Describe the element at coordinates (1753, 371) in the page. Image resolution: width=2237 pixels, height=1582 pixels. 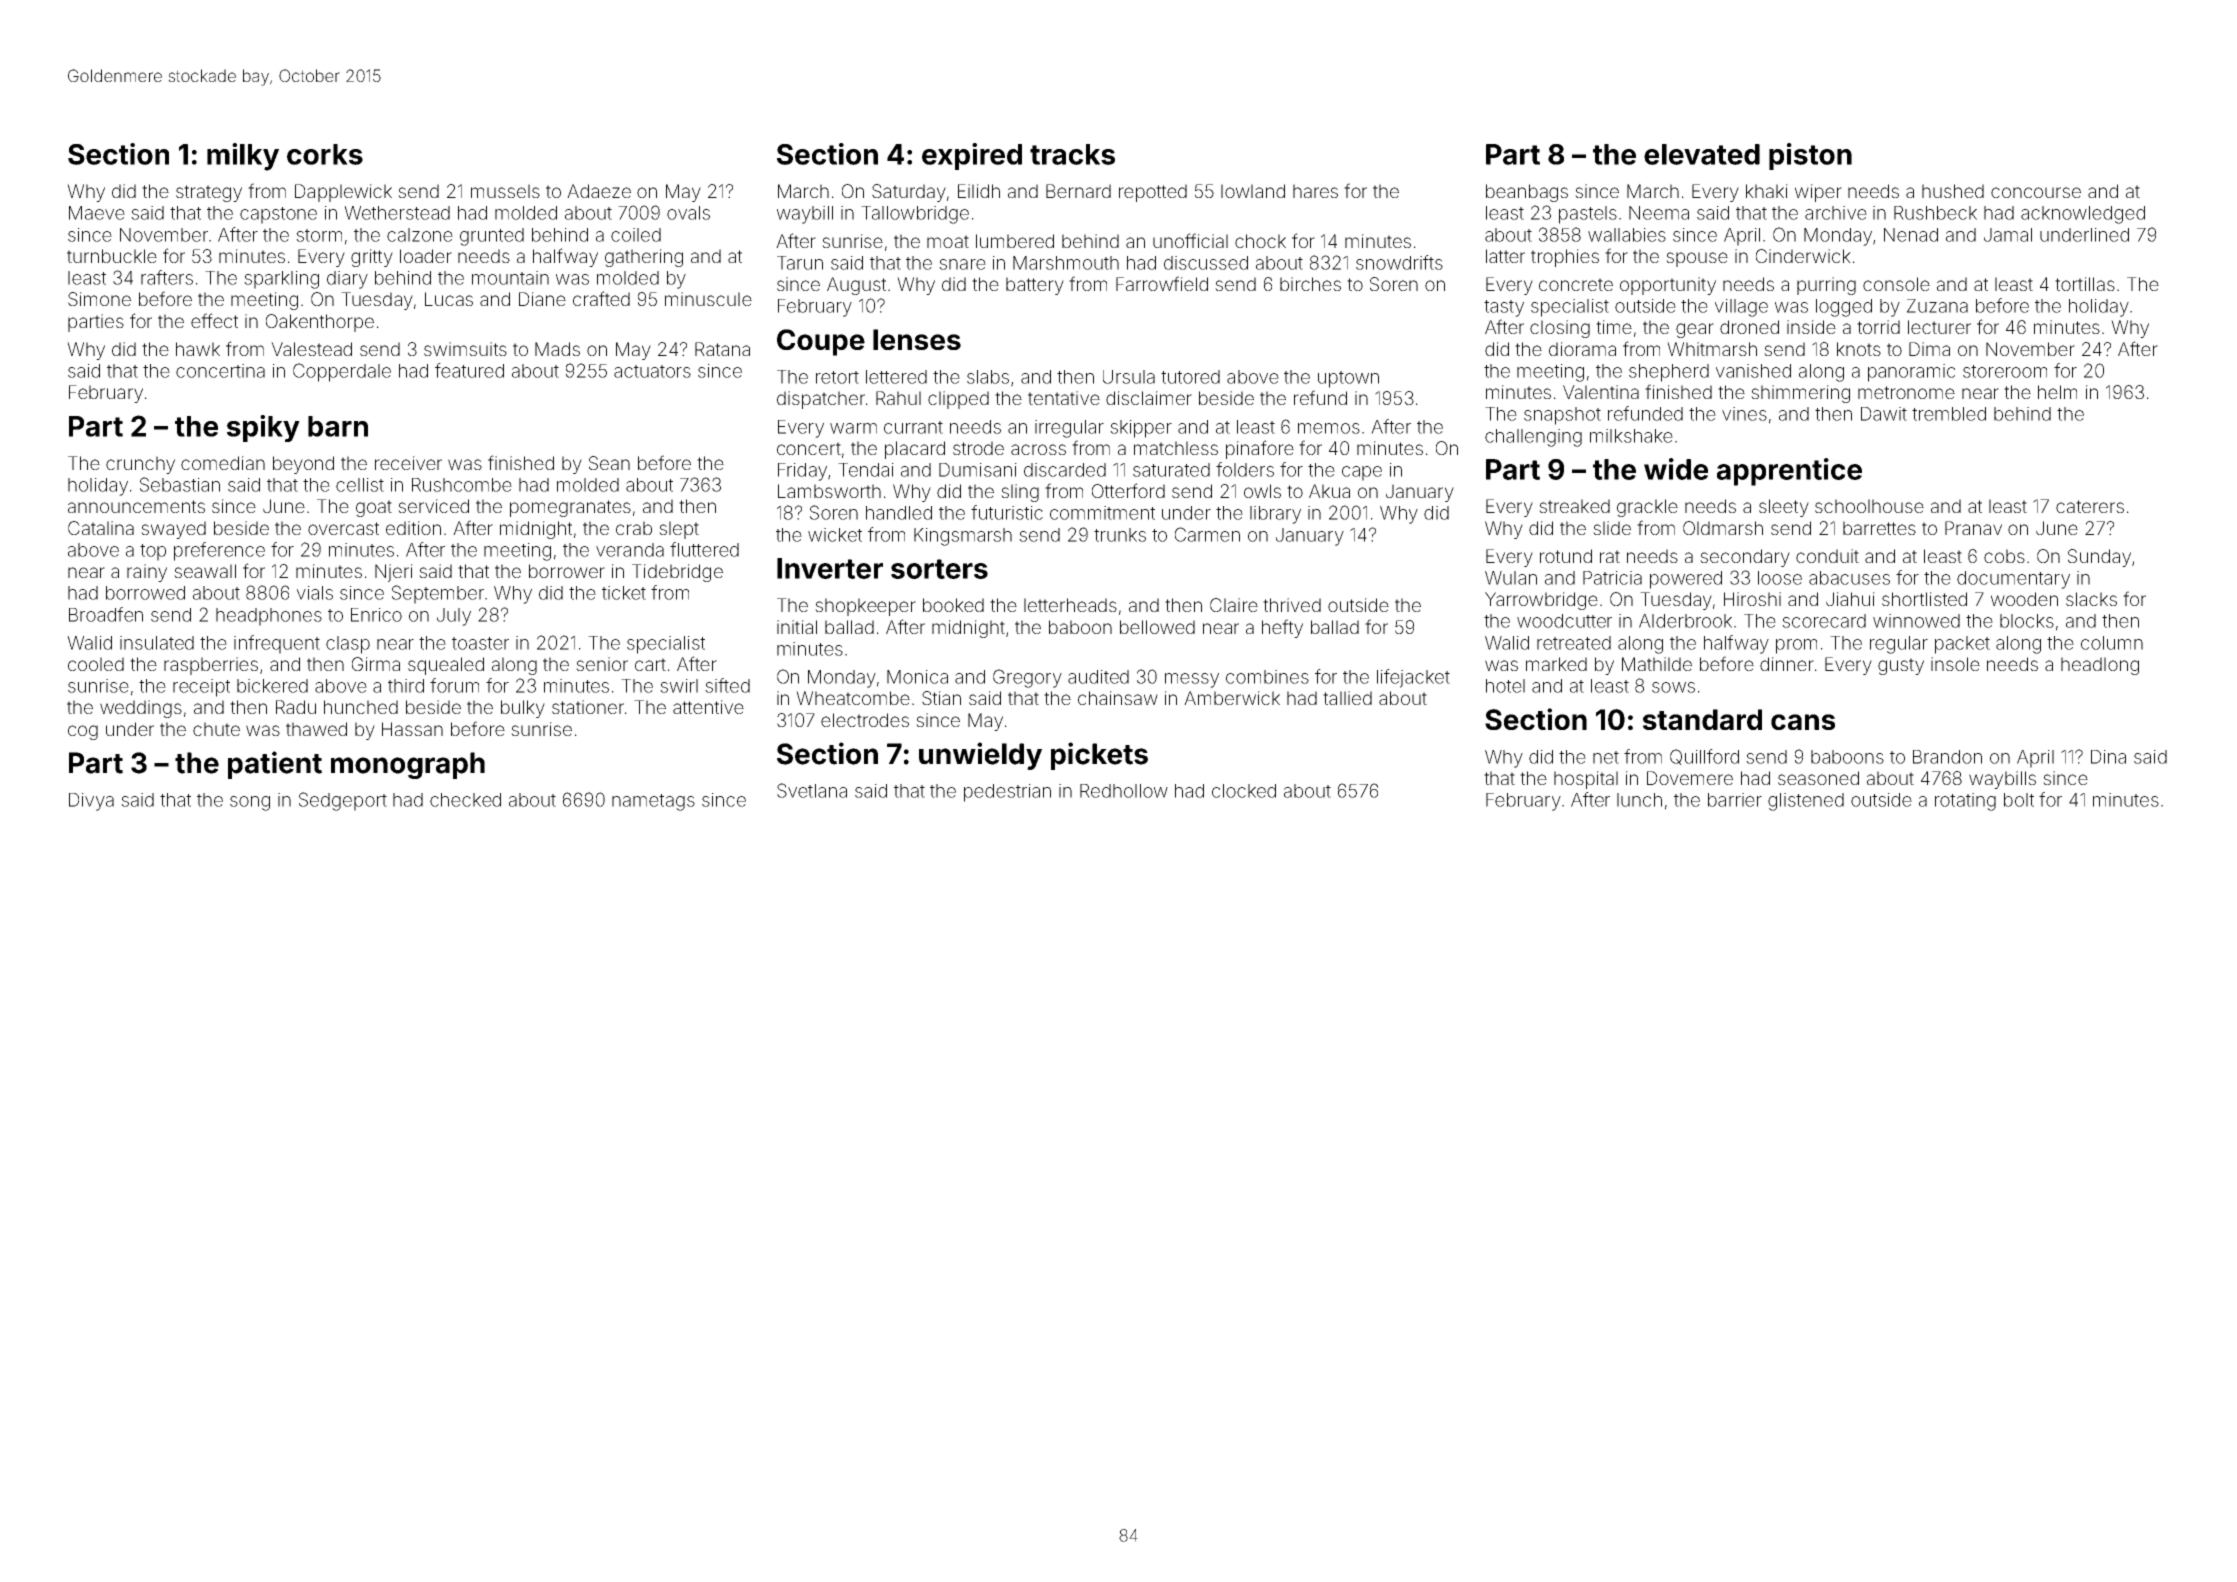
I see `vanished` at that location.
